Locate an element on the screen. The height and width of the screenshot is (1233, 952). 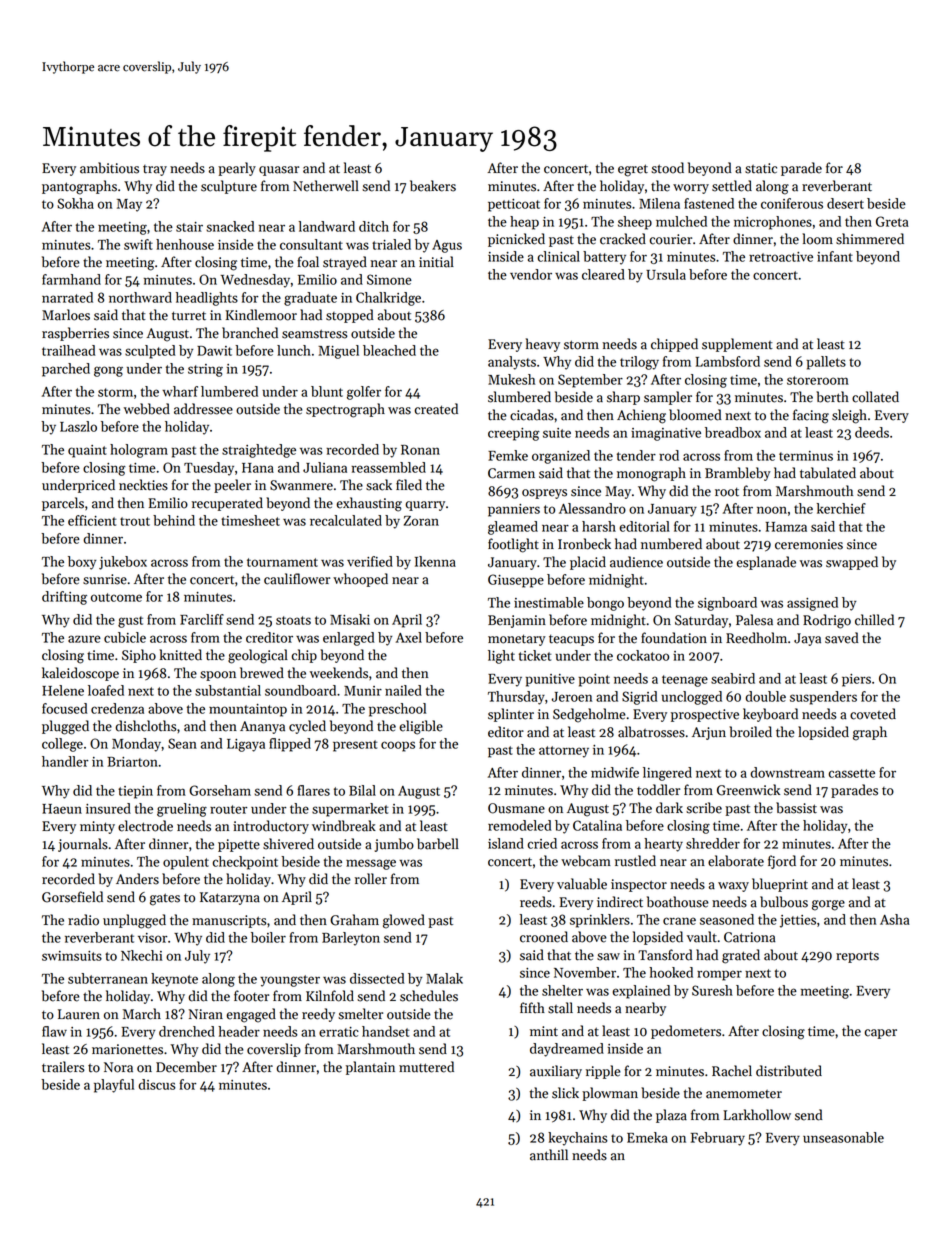
Ligaya is located at coordinates (246, 745).
